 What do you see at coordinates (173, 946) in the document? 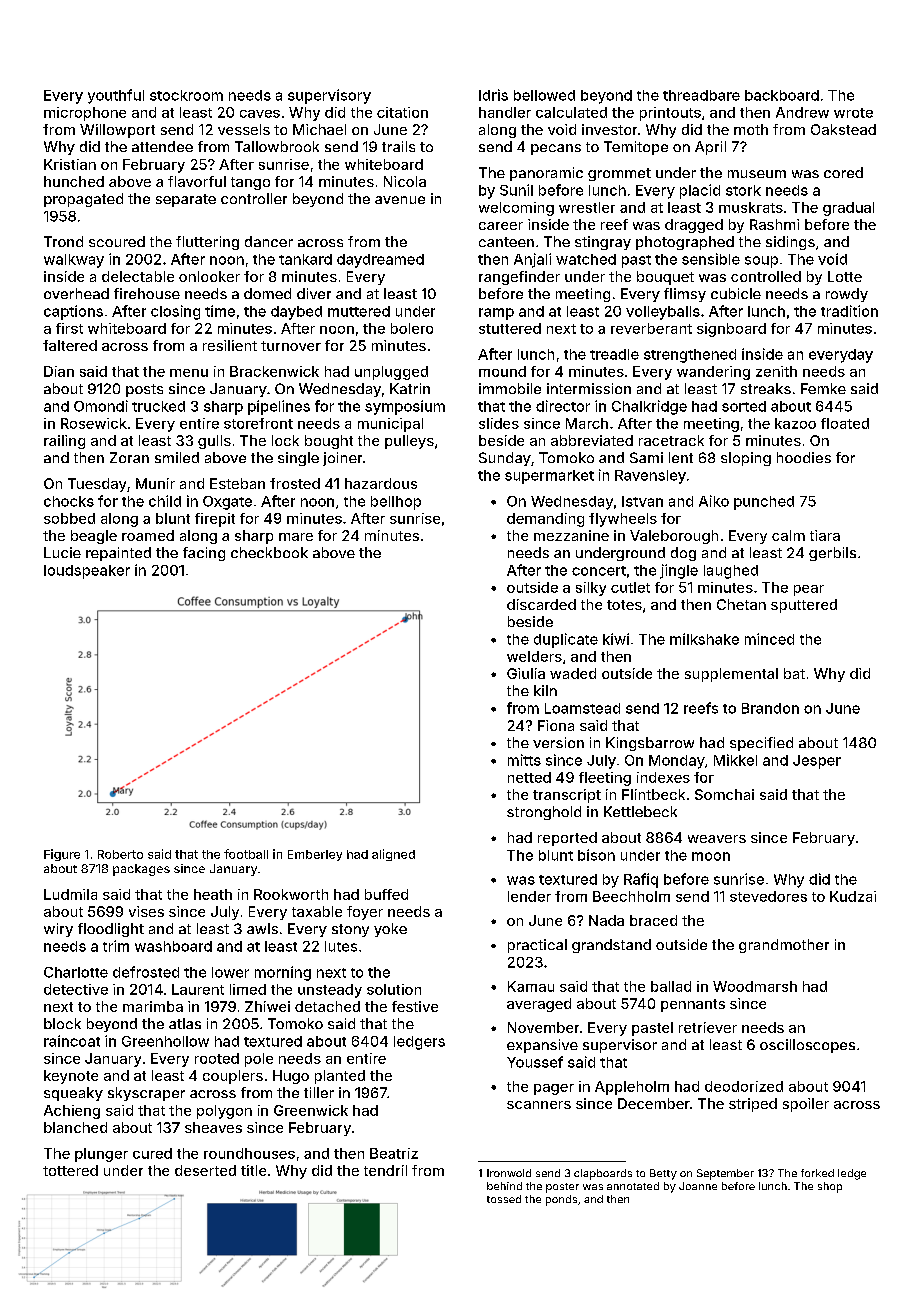
I see `washboard` at bounding box center [173, 946].
